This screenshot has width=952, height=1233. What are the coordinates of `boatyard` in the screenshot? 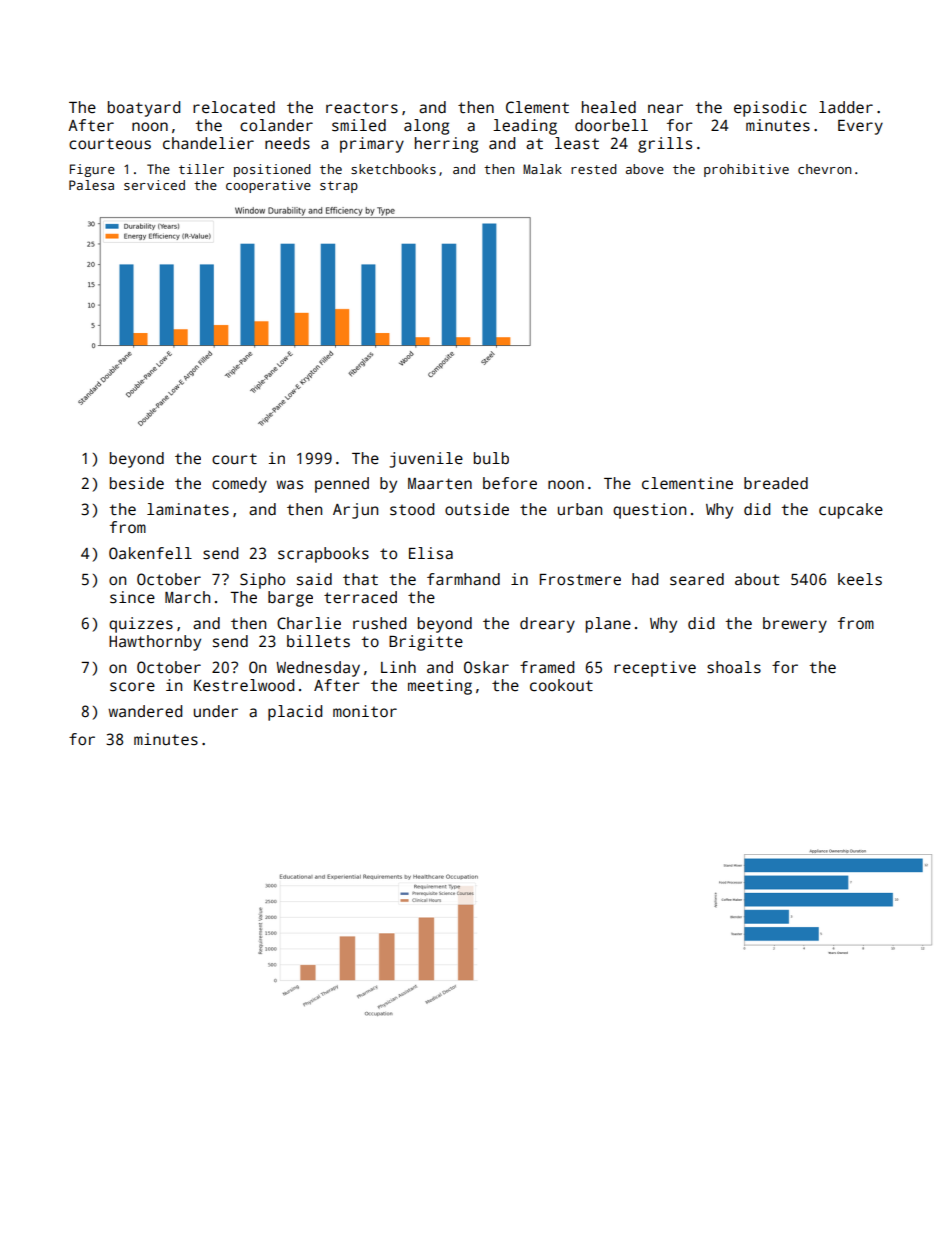 It's located at (144, 109).
